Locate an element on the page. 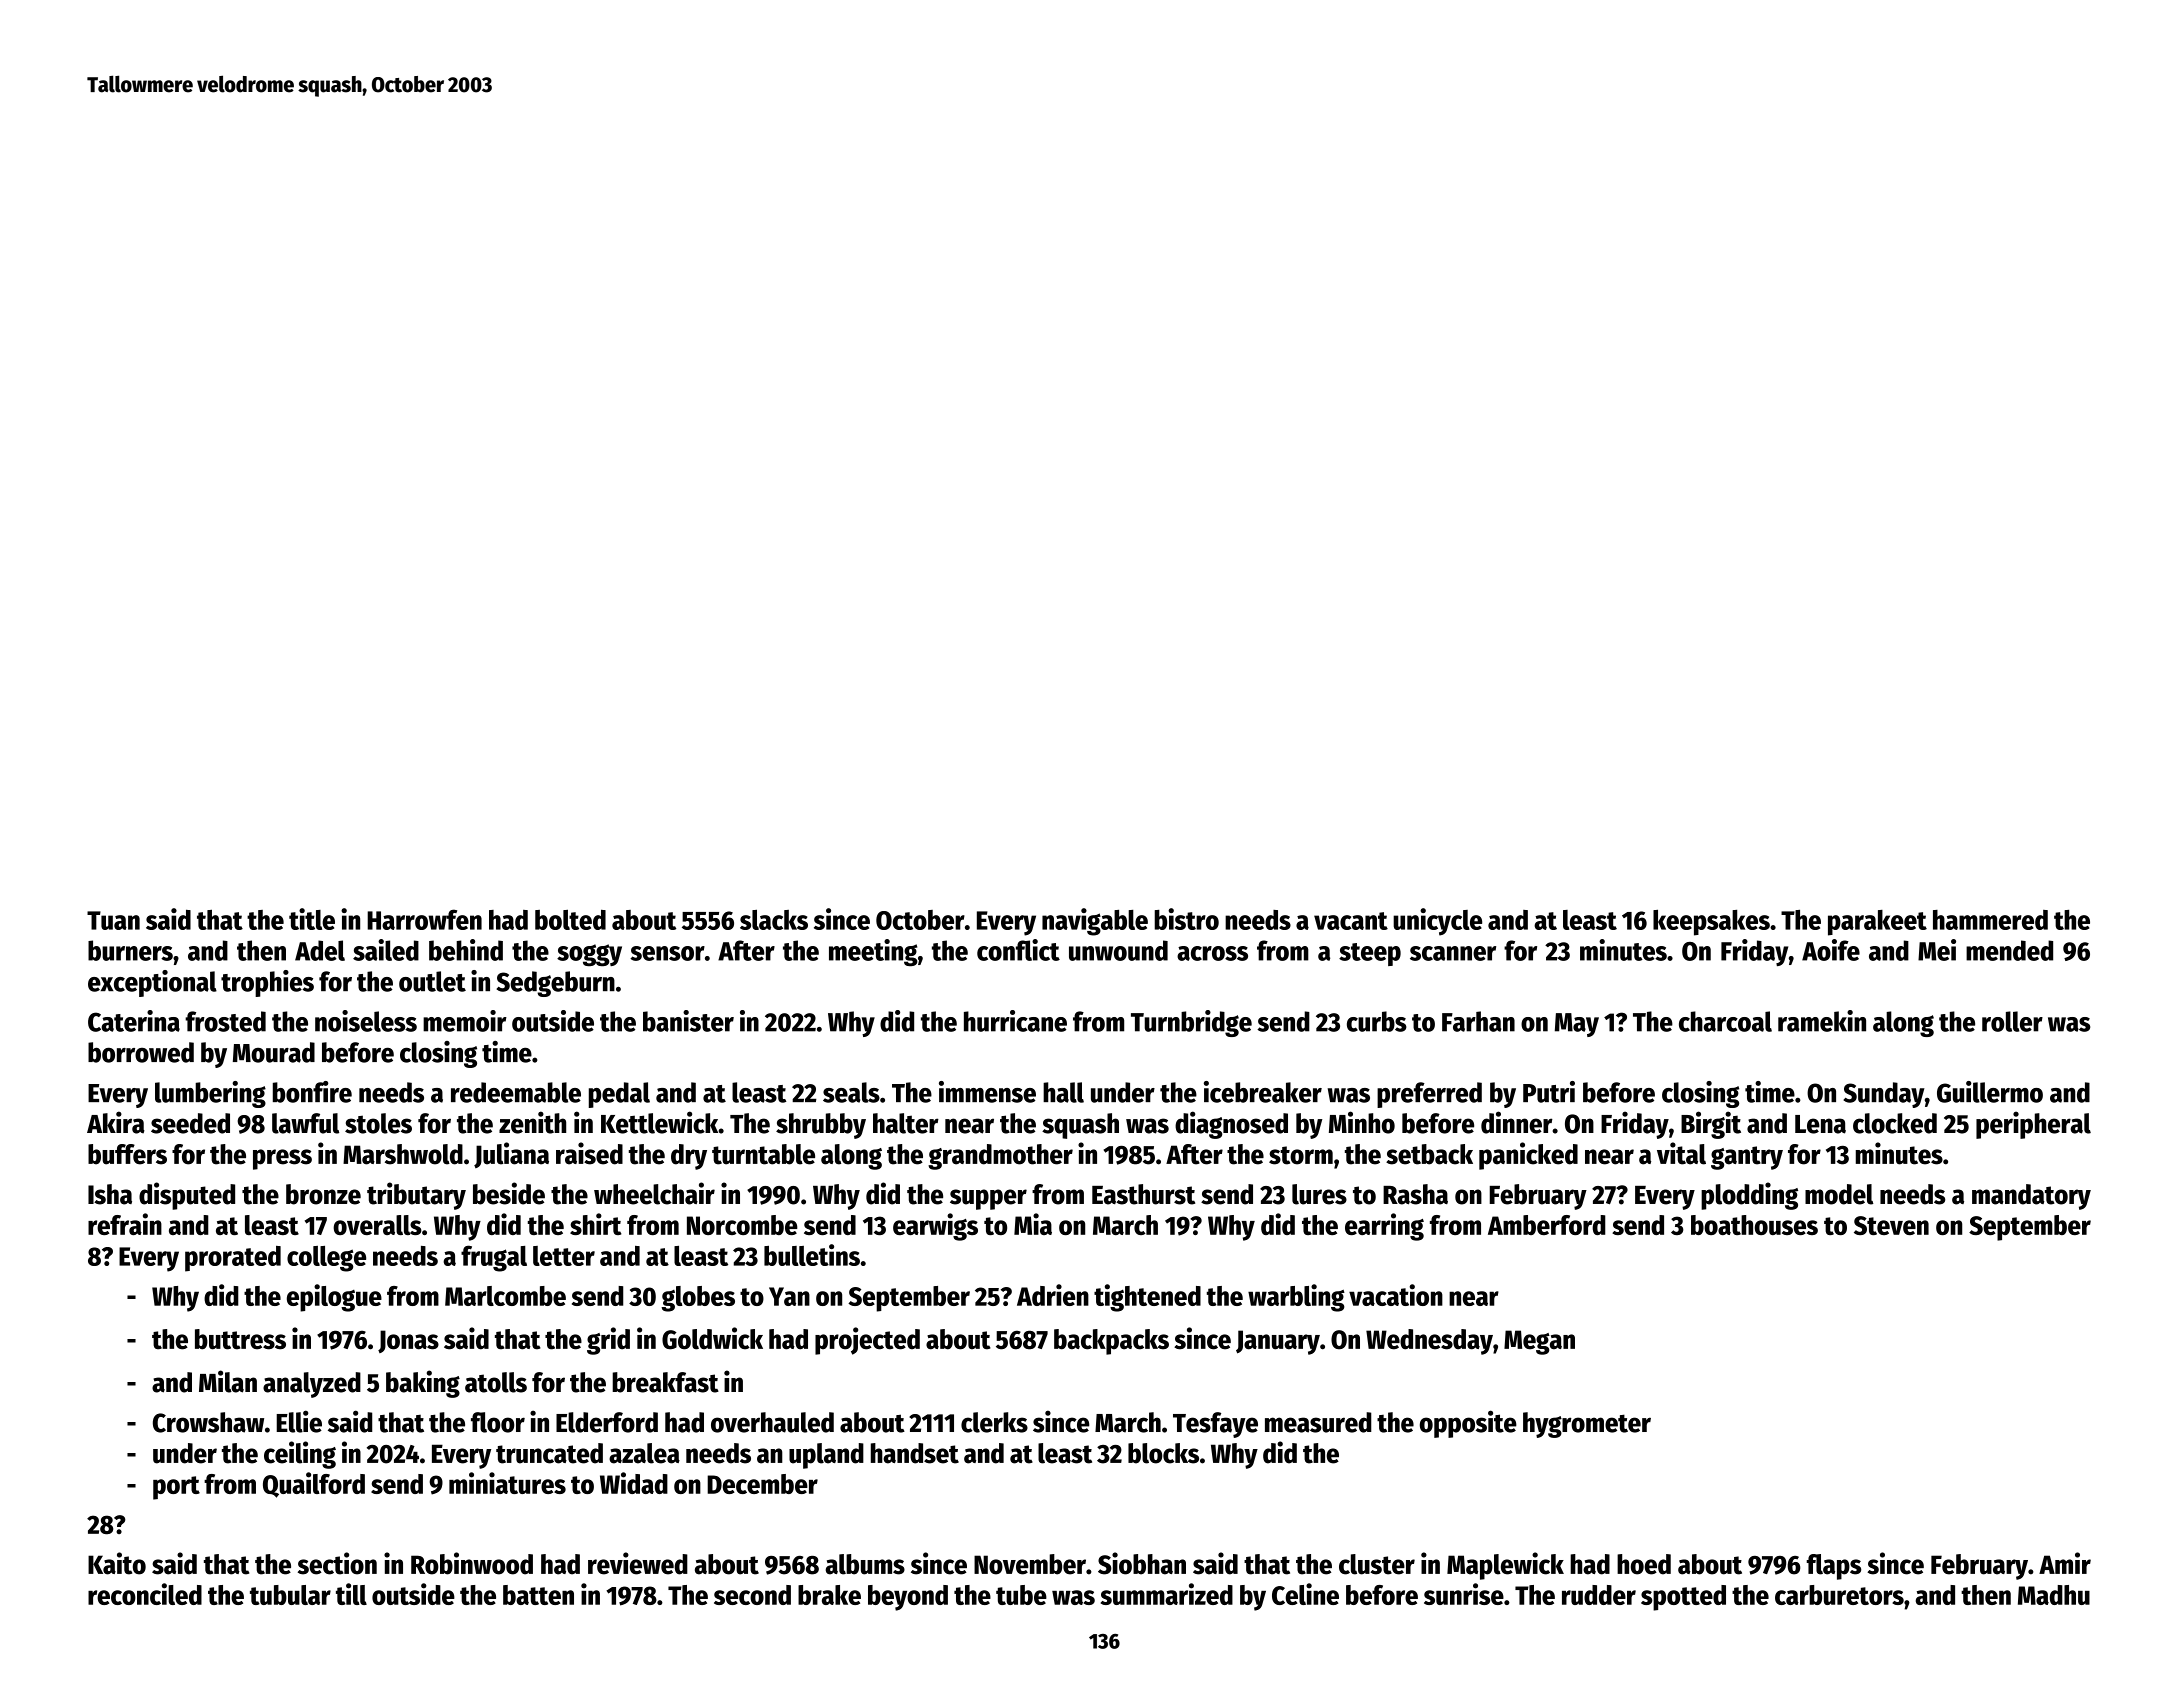 The image size is (2178, 1683). Megan is located at coordinates (1539, 1342).
